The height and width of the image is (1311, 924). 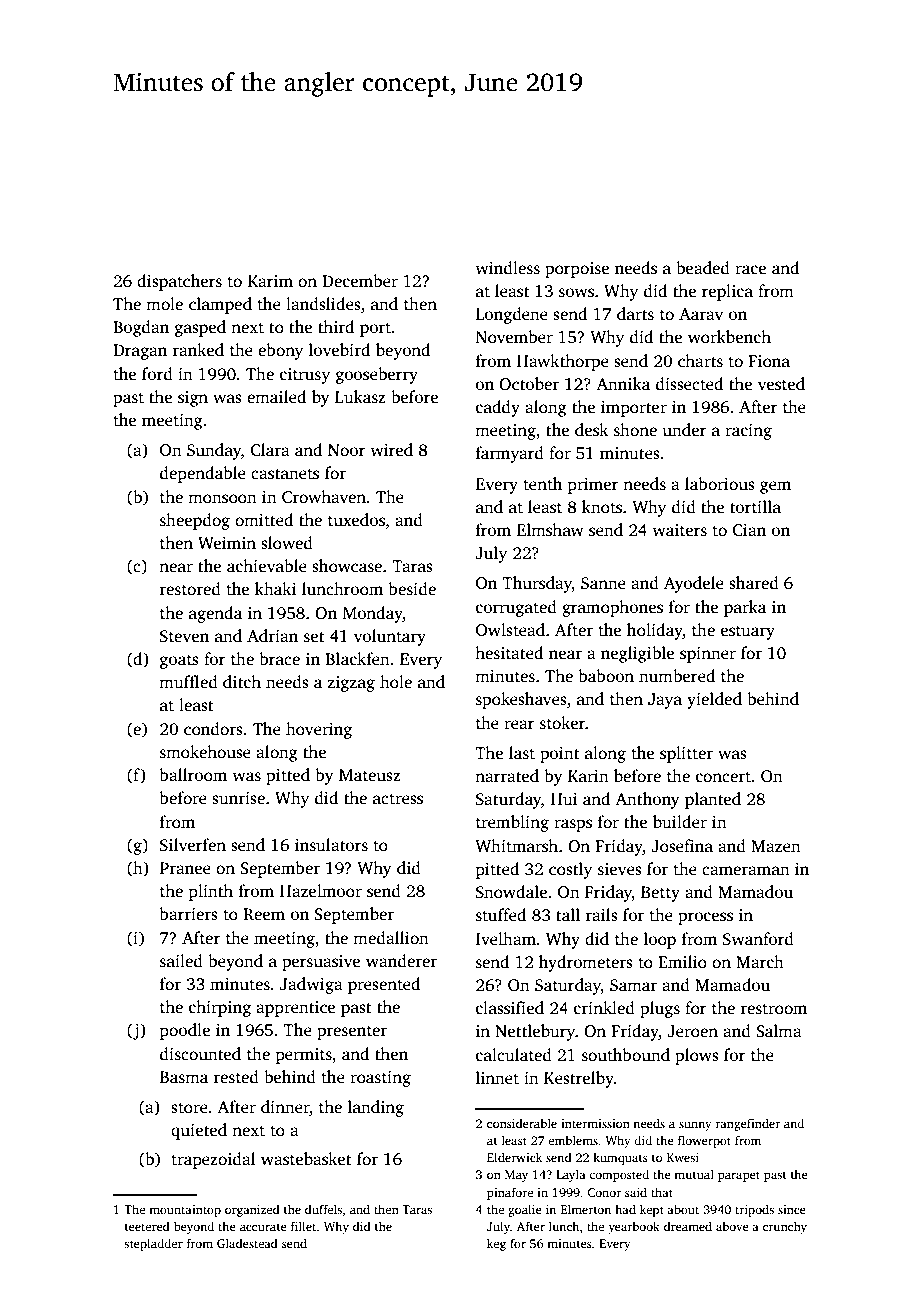 I want to click on wired, so click(x=391, y=450).
